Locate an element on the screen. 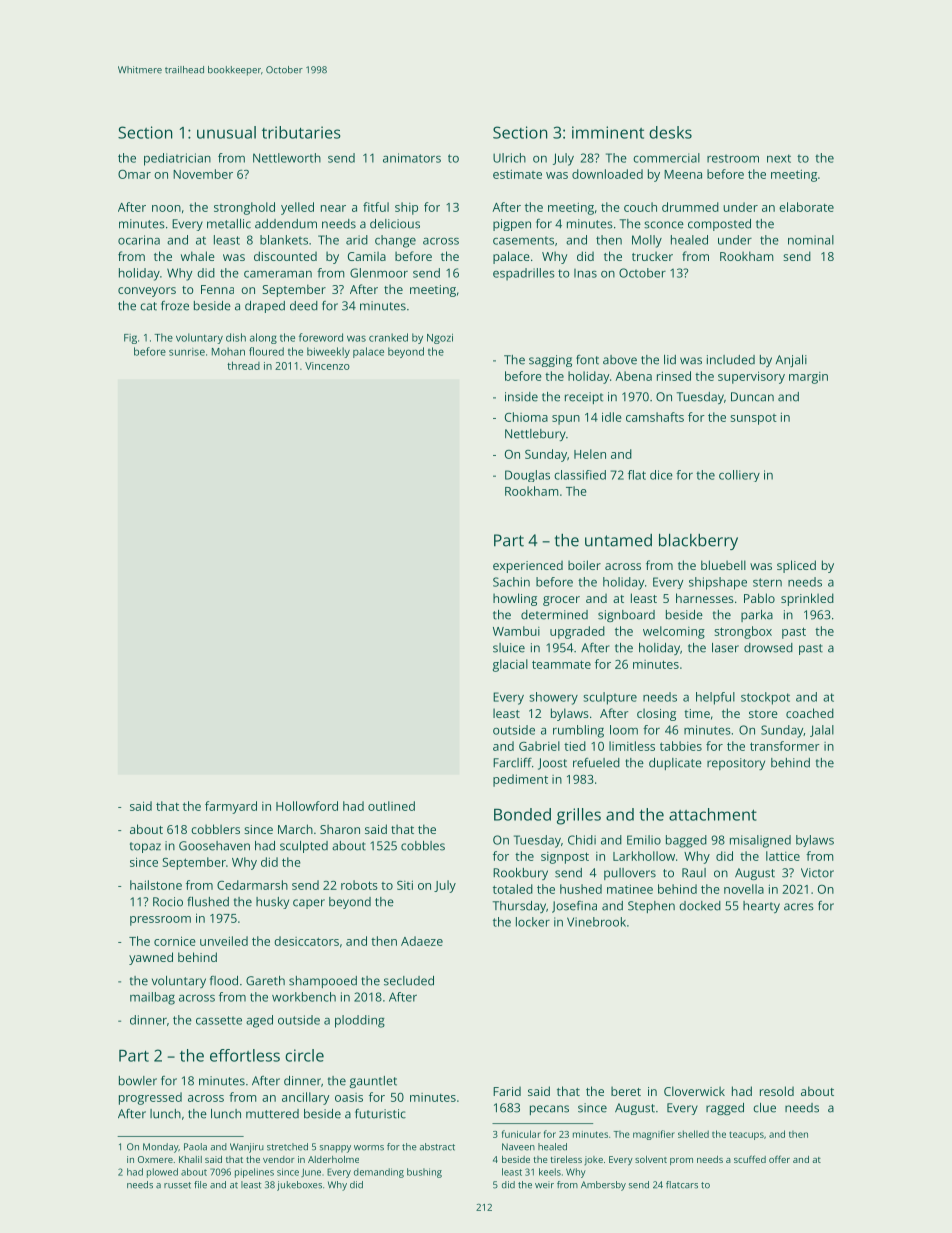 Image resolution: width=952 pixels, height=1233 pixels. tributaries is located at coordinates (301, 132).
